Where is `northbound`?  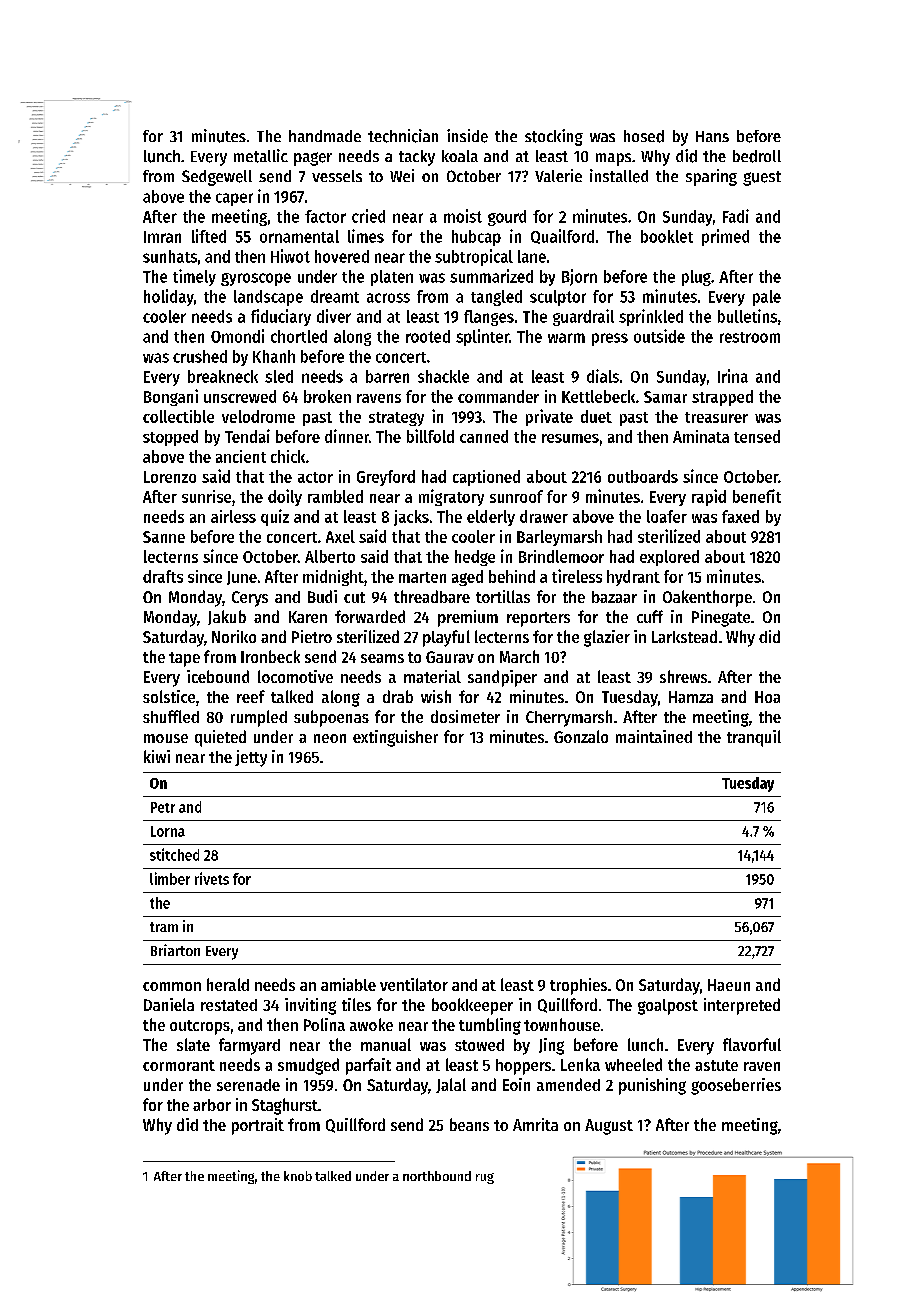
northbound is located at coordinates (437, 1176).
